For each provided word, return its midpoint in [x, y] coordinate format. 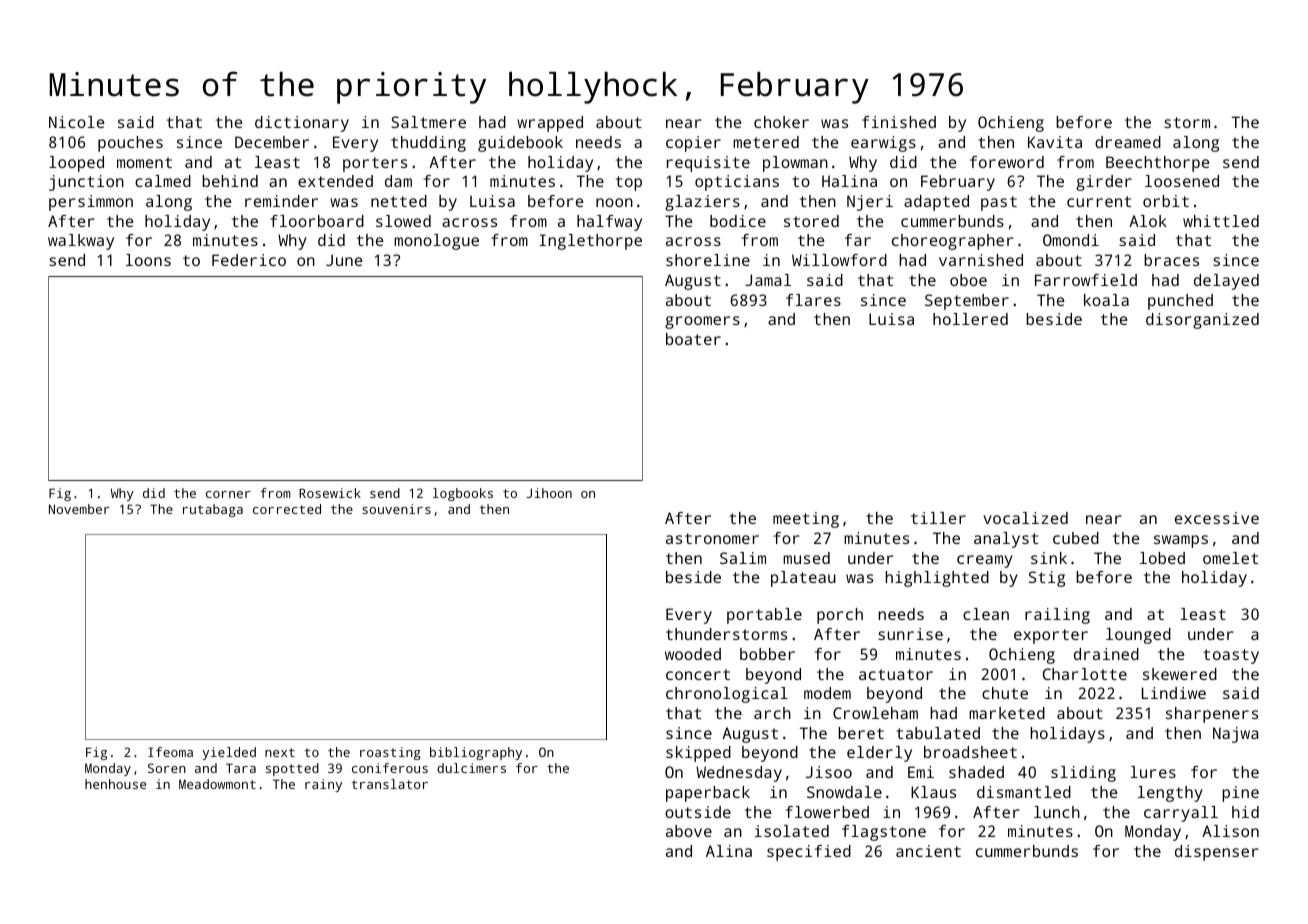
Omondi [1071, 240]
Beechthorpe [1158, 164]
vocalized [1025, 518]
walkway [81, 242]
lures [1153, 772]
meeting [806, 520]
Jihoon [549, 493]
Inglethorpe [591, 242]
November [79, 509]
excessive [1217, 518]
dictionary [302, 124]
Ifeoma [170, 752]
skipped [698, 754]
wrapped [550, 124]
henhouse [115, 784]
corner [228, 494]
